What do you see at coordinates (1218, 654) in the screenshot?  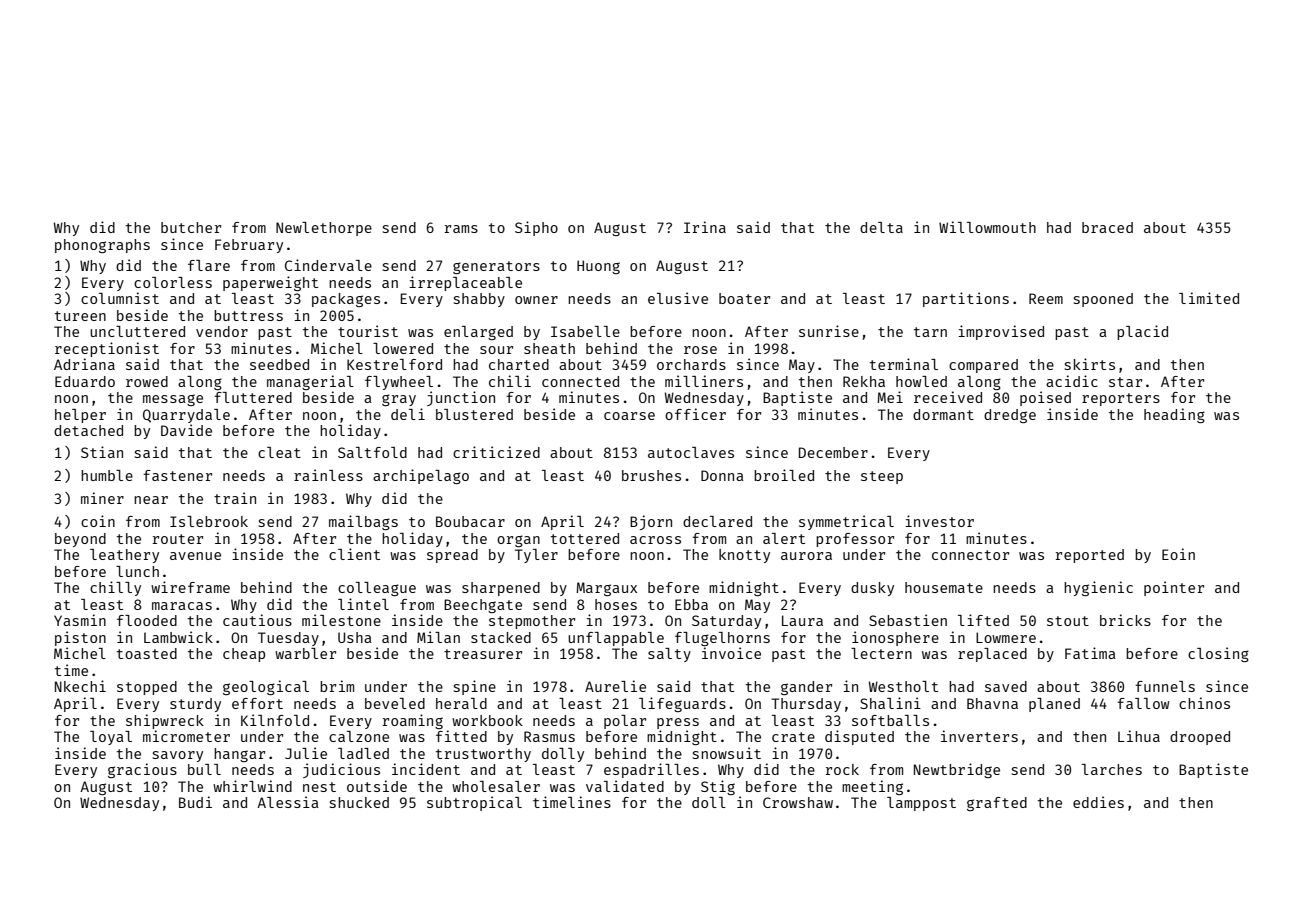 I see `closing` at bounding box center [1218, 654].
